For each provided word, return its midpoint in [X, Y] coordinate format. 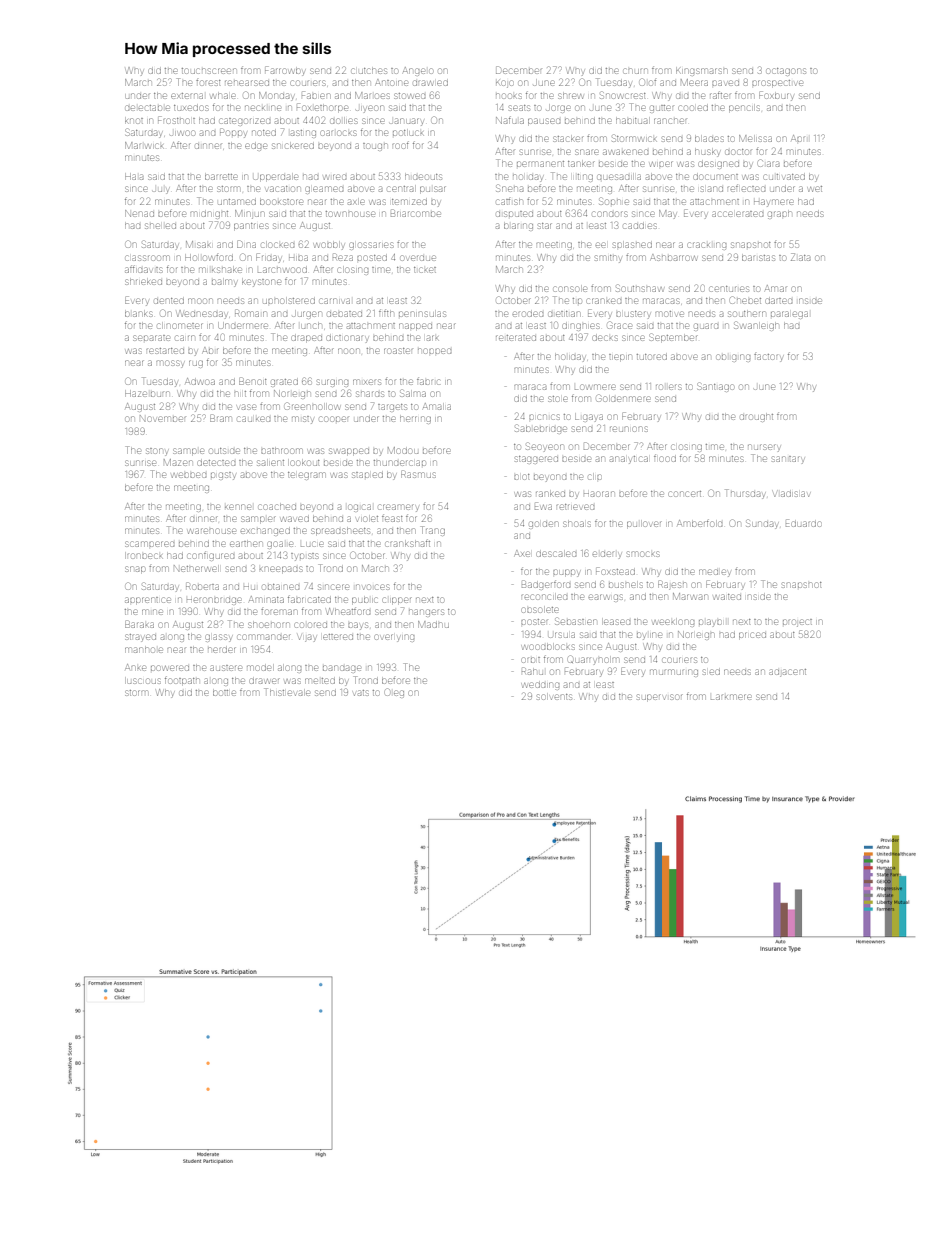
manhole [144, 650]
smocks [643, 554]
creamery [398, 508]
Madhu [433, 624]
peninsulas [422, 314]
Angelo [418, 71]
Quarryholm [593, 660]
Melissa [755, 138]
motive [669, 314]
